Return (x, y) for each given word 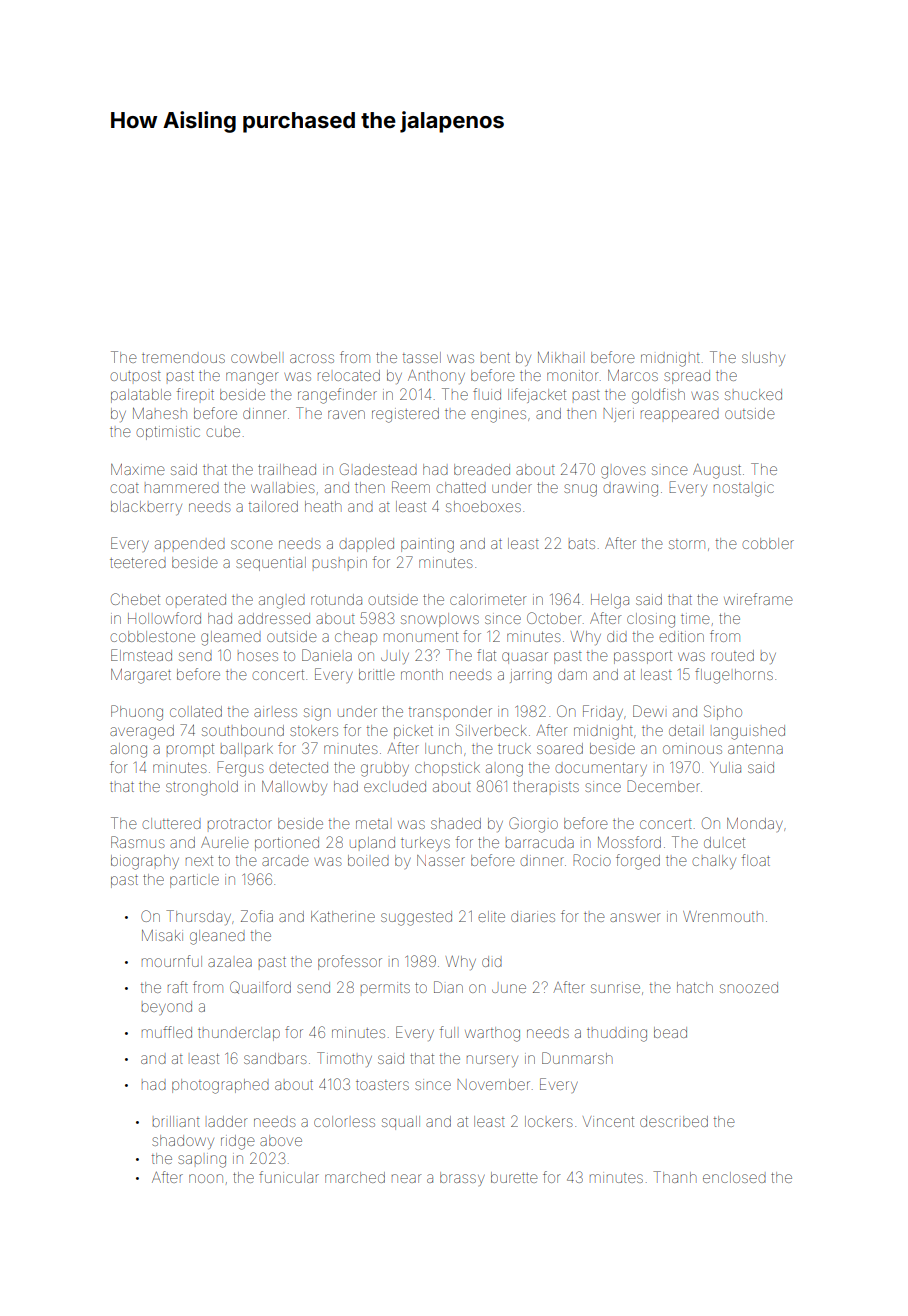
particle (194, 881)
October (554, 618)
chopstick (447, 769)
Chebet (135, 599)
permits (385, 987)
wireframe (758, 599)
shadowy (183, 1142)
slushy (763, 359)
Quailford (260, 987)
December (663, 786)
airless (275, 711)
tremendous (183, 358)
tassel (422, 357)
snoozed (749, 987)
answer (635, 917)
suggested (416, 918)
